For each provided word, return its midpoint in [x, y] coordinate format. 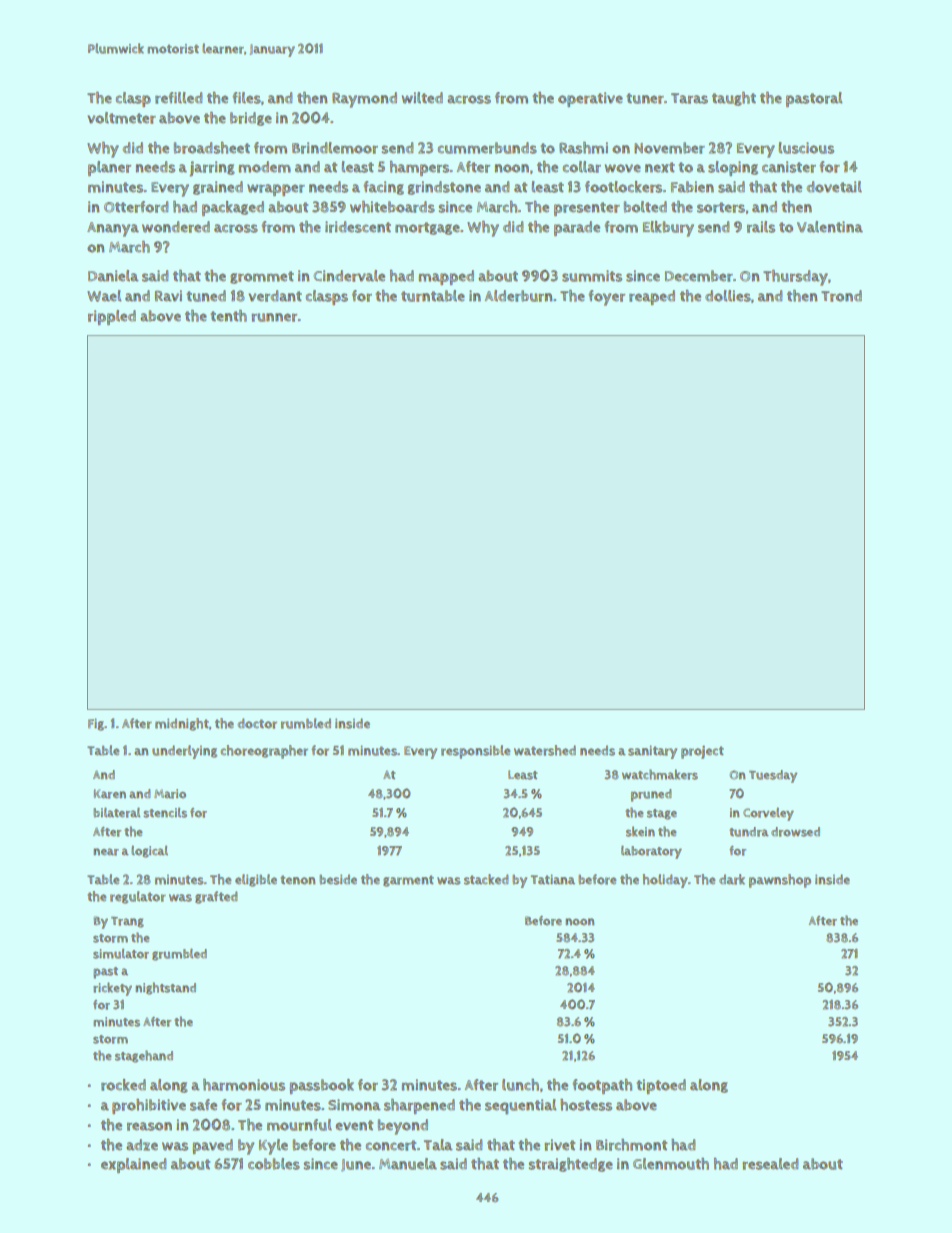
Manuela [408, 1164]
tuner [645, 98]
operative [590, 99]
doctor [257, 723]
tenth [228, 316]
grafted [216, 897]
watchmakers [660, 774]
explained [133, 1165]
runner [274, 317]
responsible [475, 752]
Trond [841, 296]
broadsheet [211, 148]
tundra [749, 832]
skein [640, 831]
